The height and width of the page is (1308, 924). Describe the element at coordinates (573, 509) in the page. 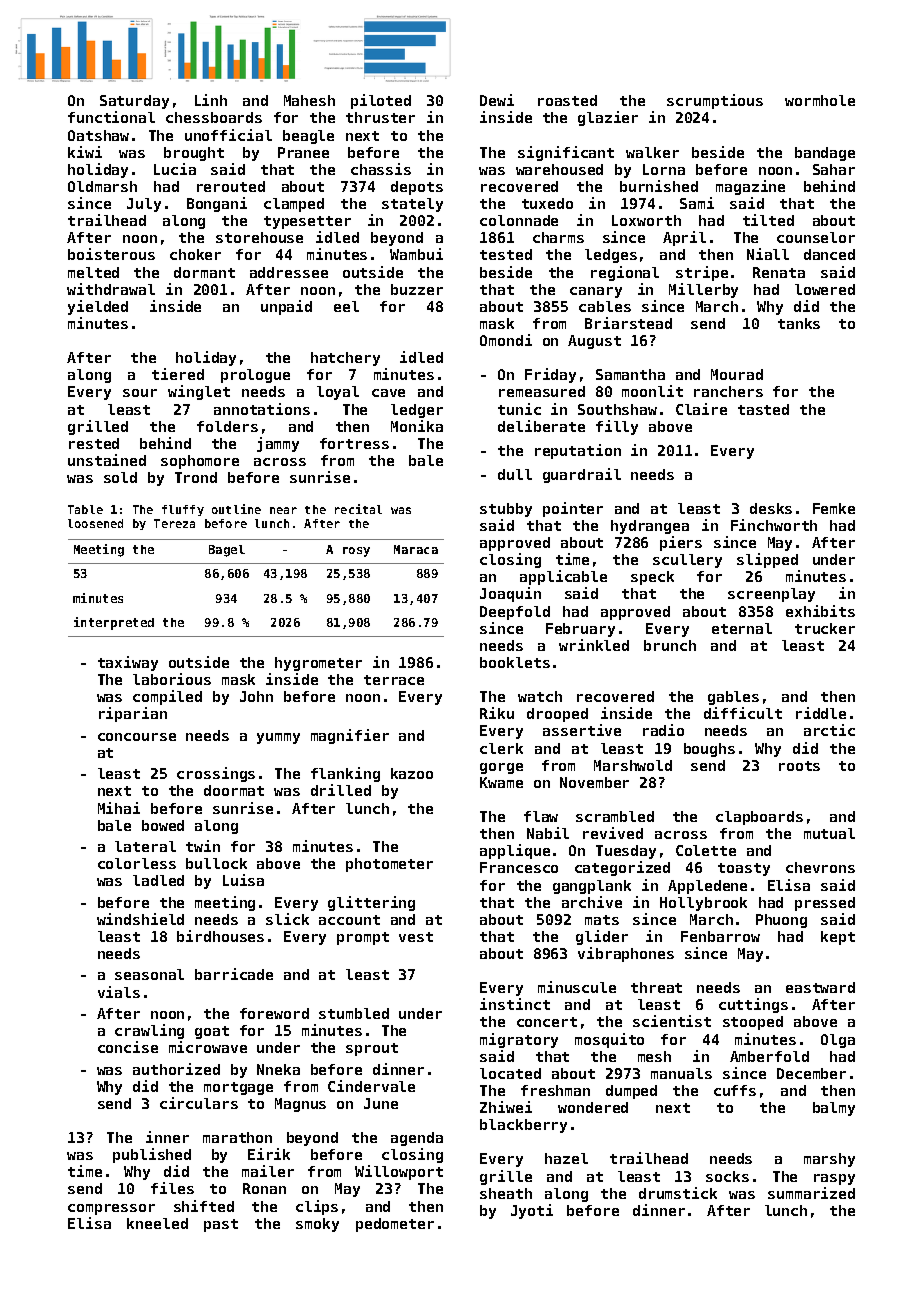

I see `pointer` at that location.
